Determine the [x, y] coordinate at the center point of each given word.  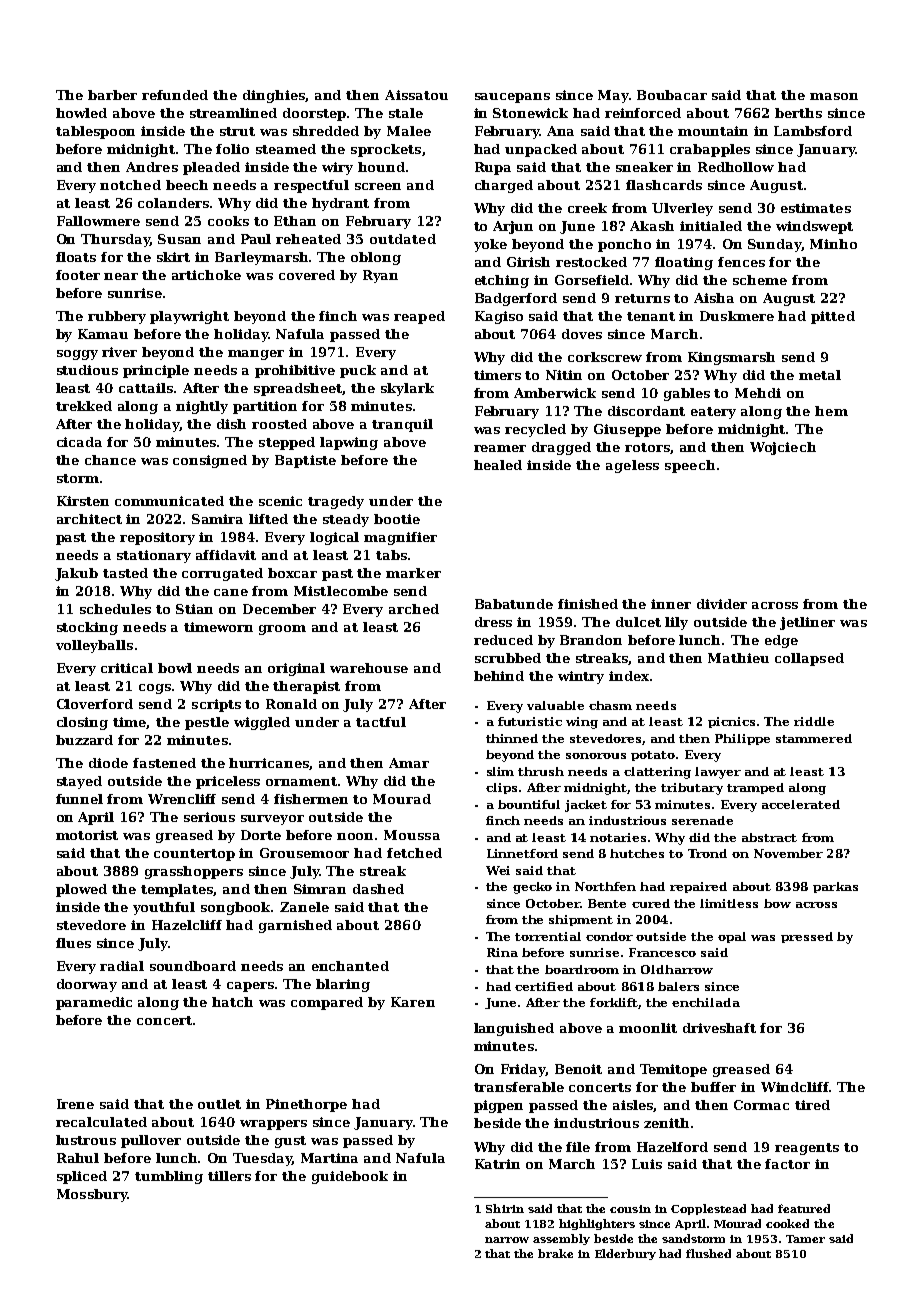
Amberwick [555, 393]
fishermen [311, 799]
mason [834, 96]
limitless [729, 903]
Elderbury [625, 1254]
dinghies [274, 96]
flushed [708, 1253]
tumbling [169, 1177]
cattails [146, 388]
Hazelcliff [187, 925]
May [613, 96]
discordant [646, 411]
